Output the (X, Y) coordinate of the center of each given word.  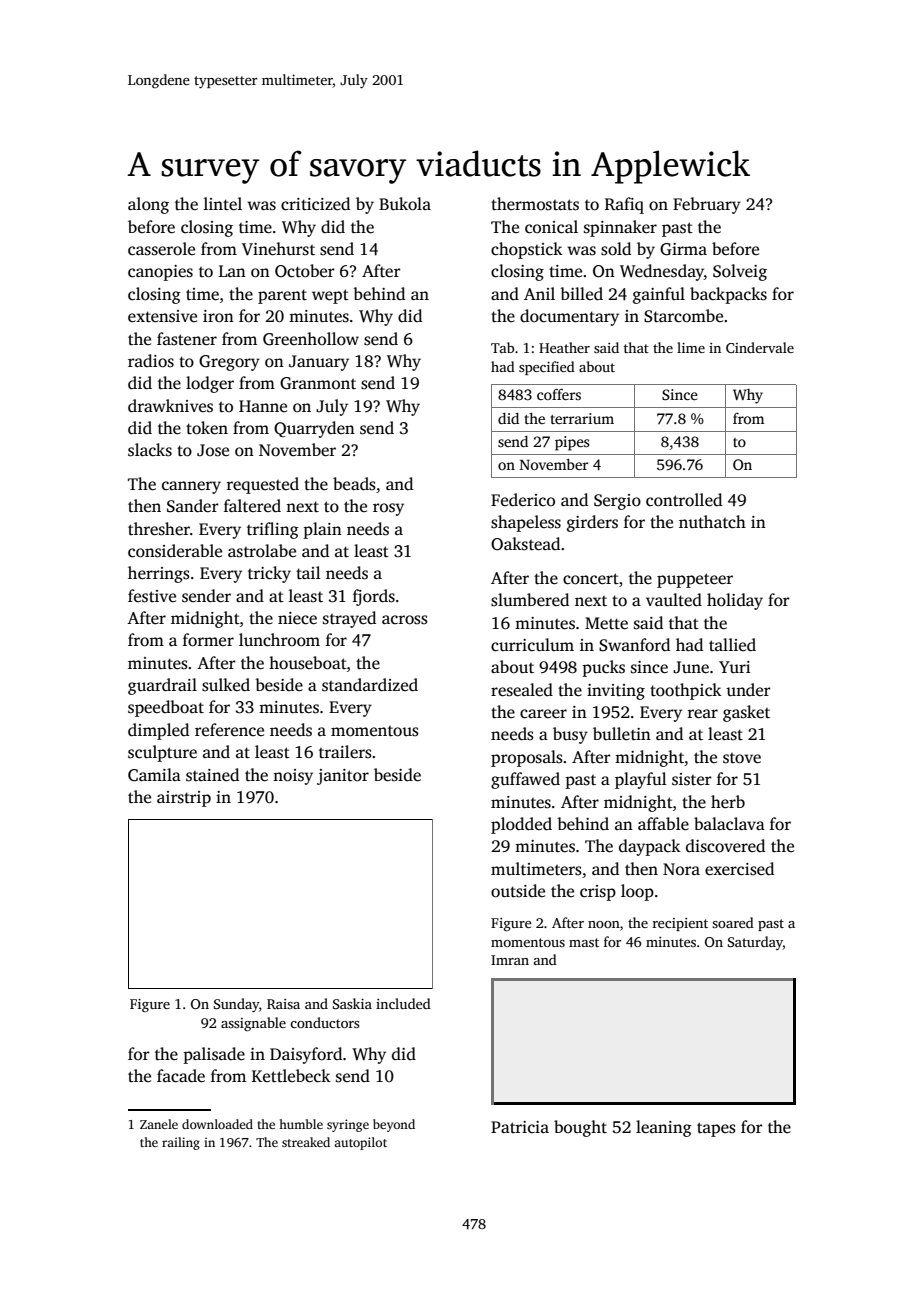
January (319, 363)
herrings (159, 574)
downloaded (217, 1124)
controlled (684, 500)
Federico (523, 500)
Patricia (520, 1127)
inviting (616, 692)
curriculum (532, 645)
